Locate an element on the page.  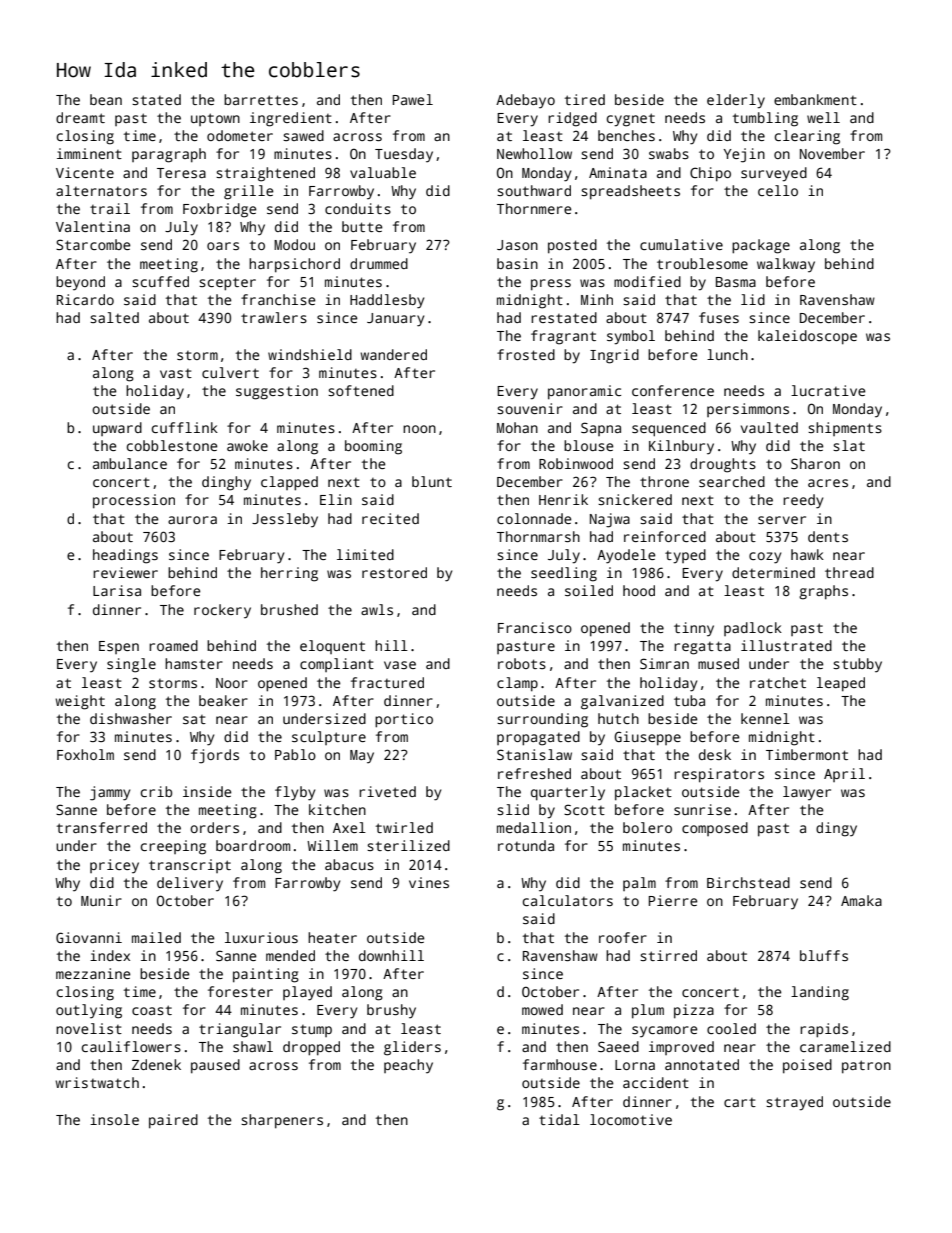
weight is located at coordinates (80, 702).
